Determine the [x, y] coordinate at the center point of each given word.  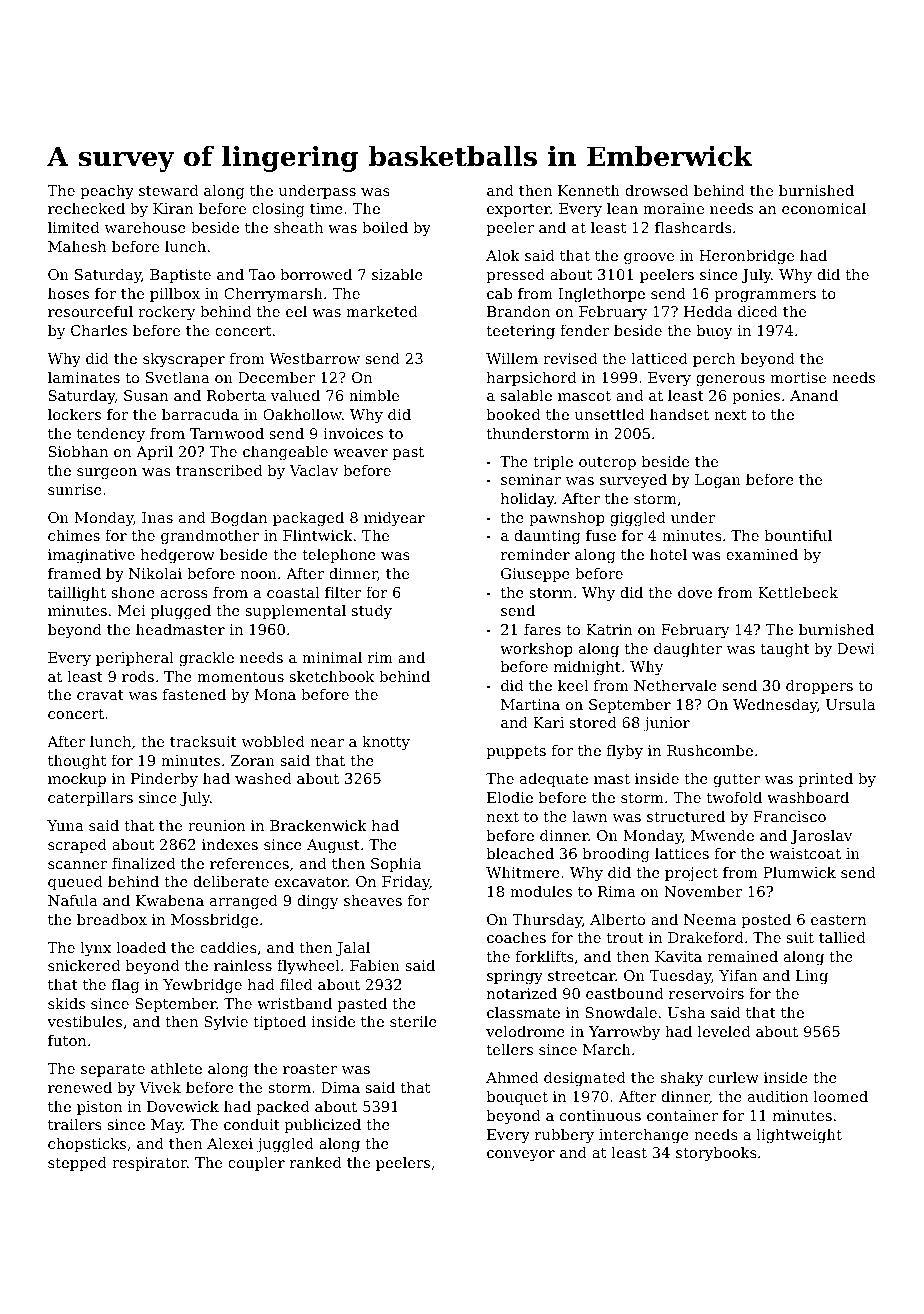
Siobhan [78, 451]
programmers [765, 296]
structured [686, 816]
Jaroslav [821, 836]
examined [762, 554]
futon [67, 1040]
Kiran [173, 208]
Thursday [547, 921]
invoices [353, 433]
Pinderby [164, 780]
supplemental [296, 611]
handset [679, 414]
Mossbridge [214, 921]
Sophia [396, 864]
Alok [503, 255]
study [372, 612]
